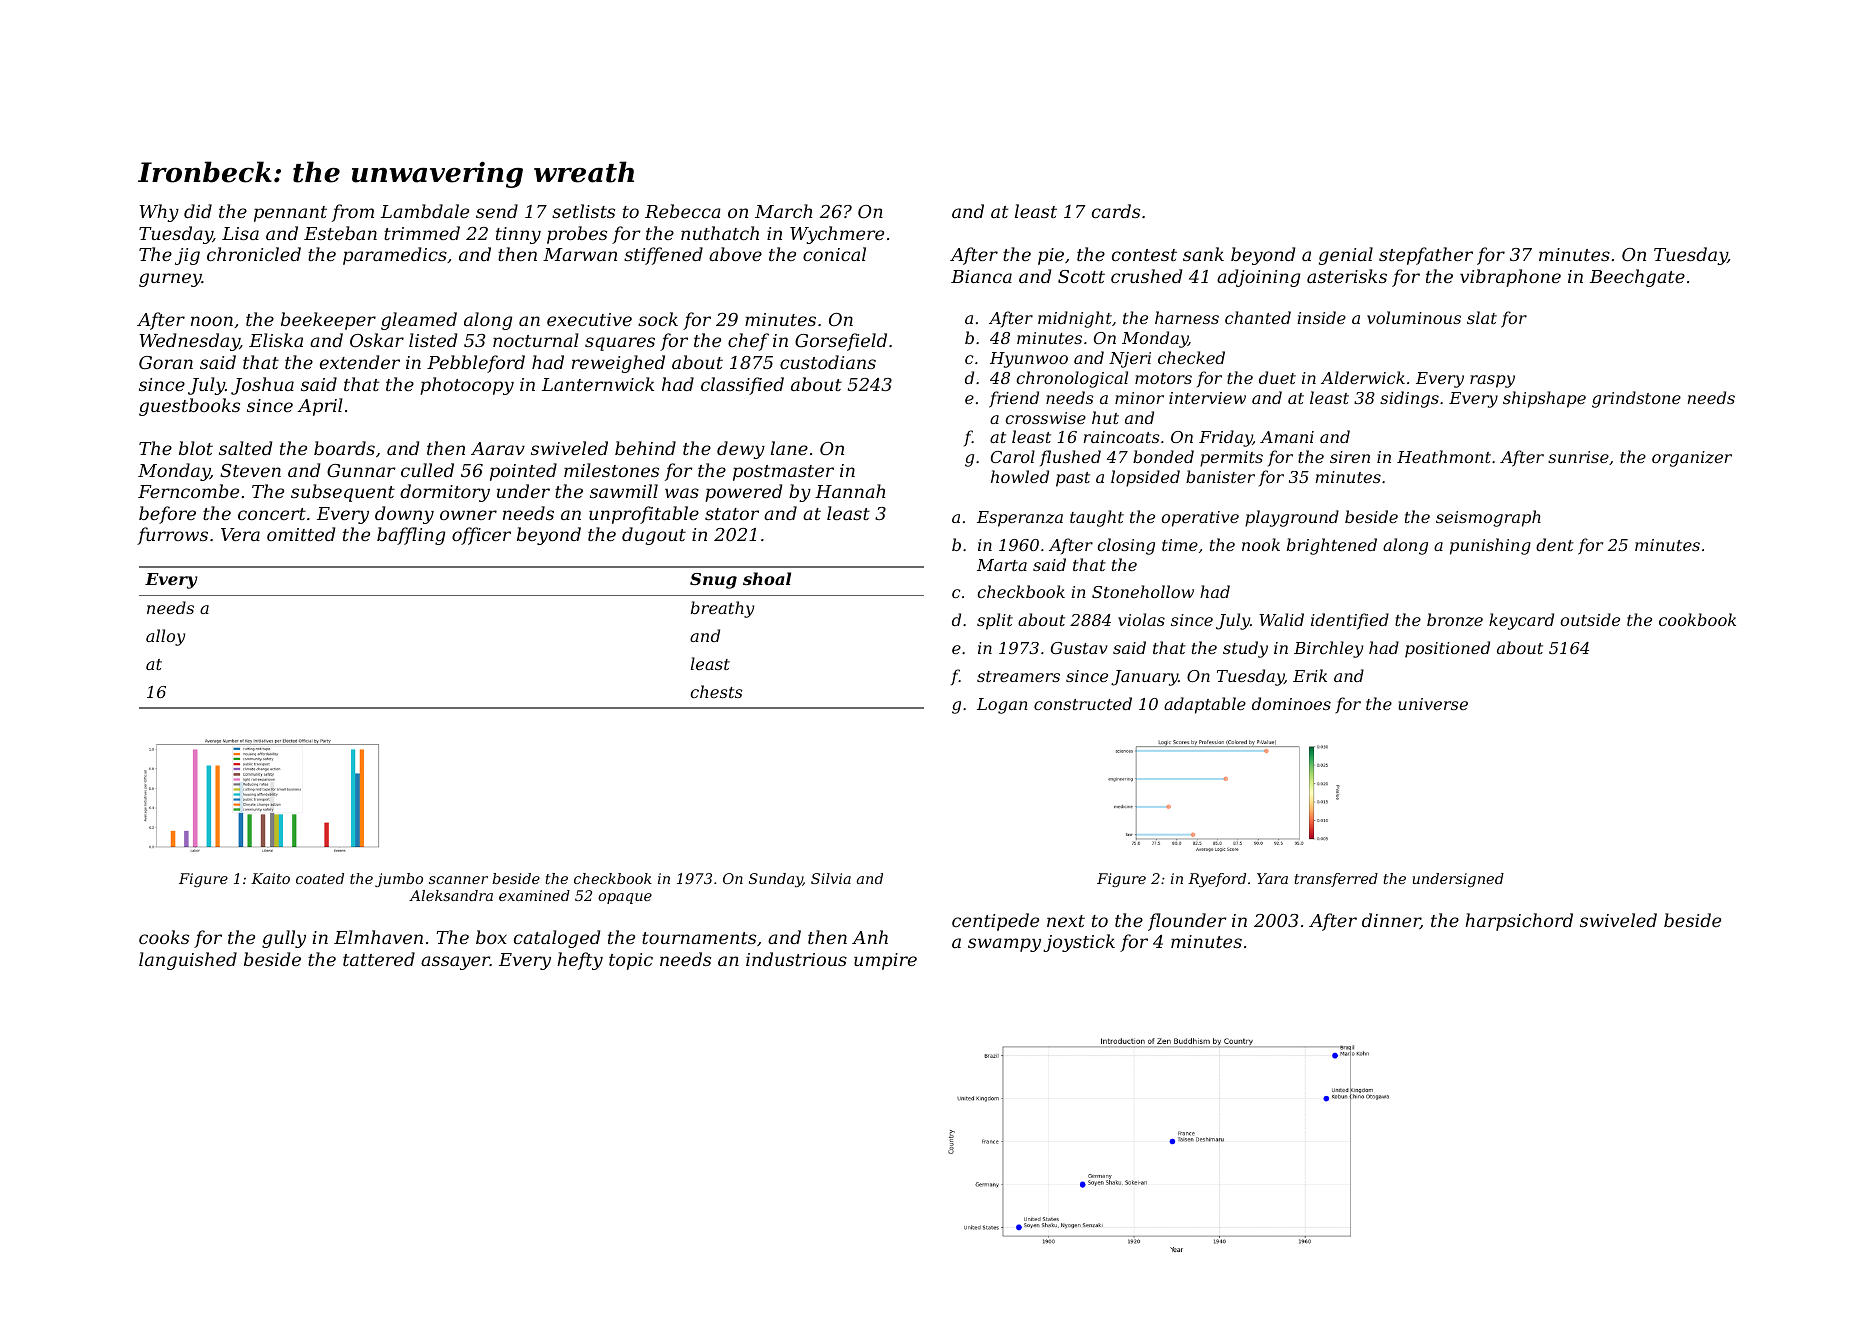  I want to click on cards, so click(1116, 211).
